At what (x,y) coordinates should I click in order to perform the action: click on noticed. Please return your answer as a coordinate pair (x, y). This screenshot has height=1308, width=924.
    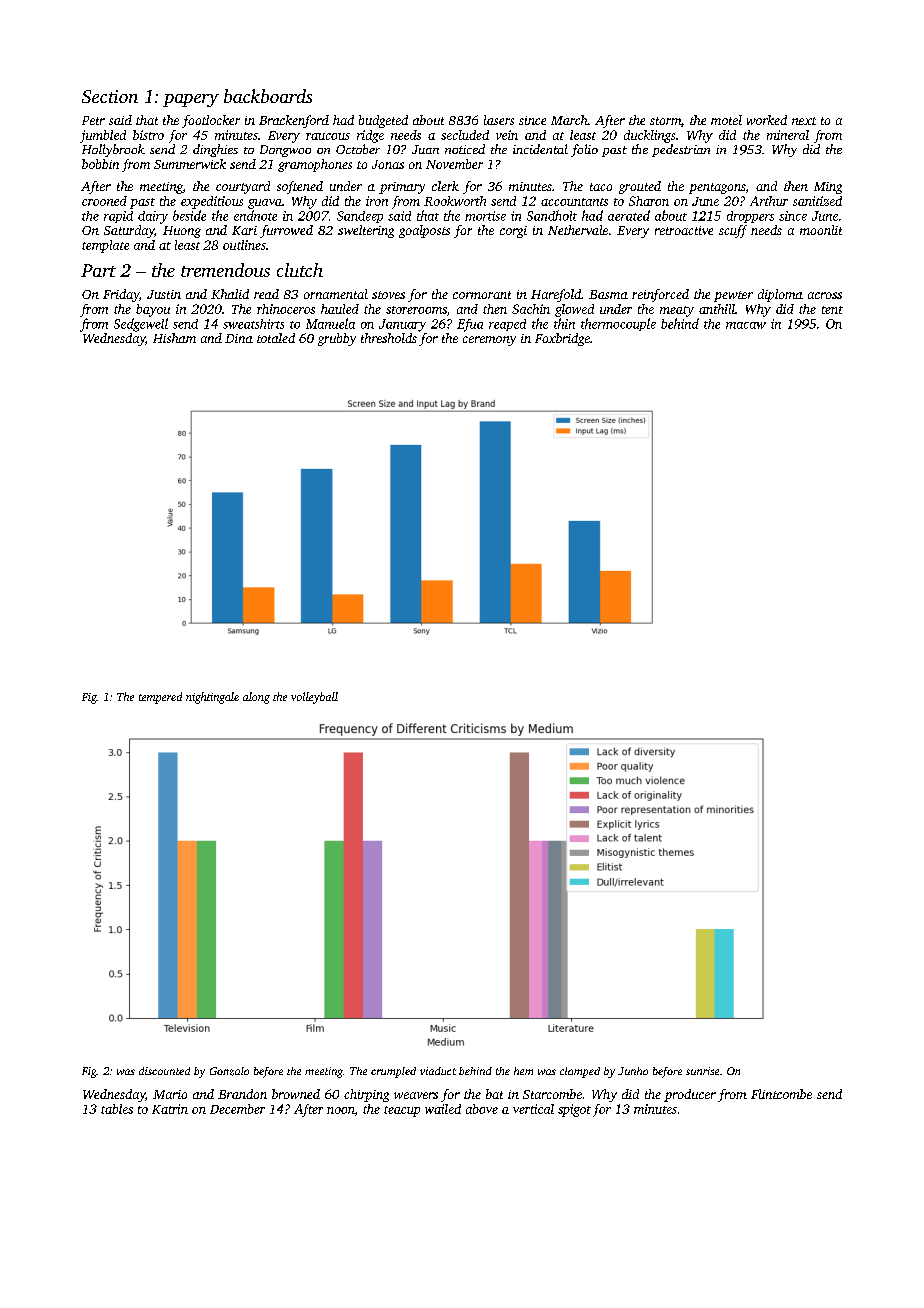
    Looking at the image, I should click on (465, 149).
